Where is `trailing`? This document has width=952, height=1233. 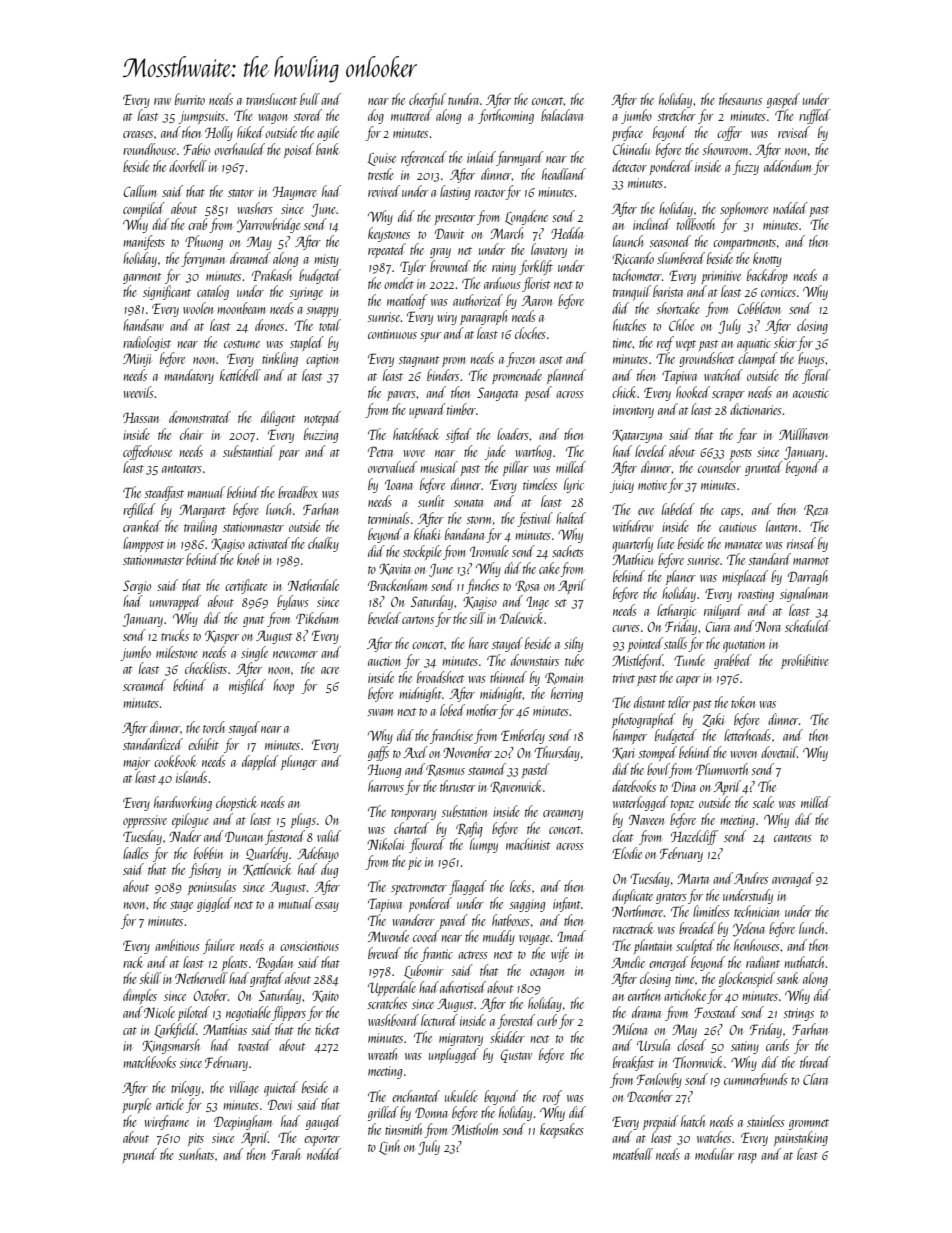 trailing is located at coordinates (200, 527).
